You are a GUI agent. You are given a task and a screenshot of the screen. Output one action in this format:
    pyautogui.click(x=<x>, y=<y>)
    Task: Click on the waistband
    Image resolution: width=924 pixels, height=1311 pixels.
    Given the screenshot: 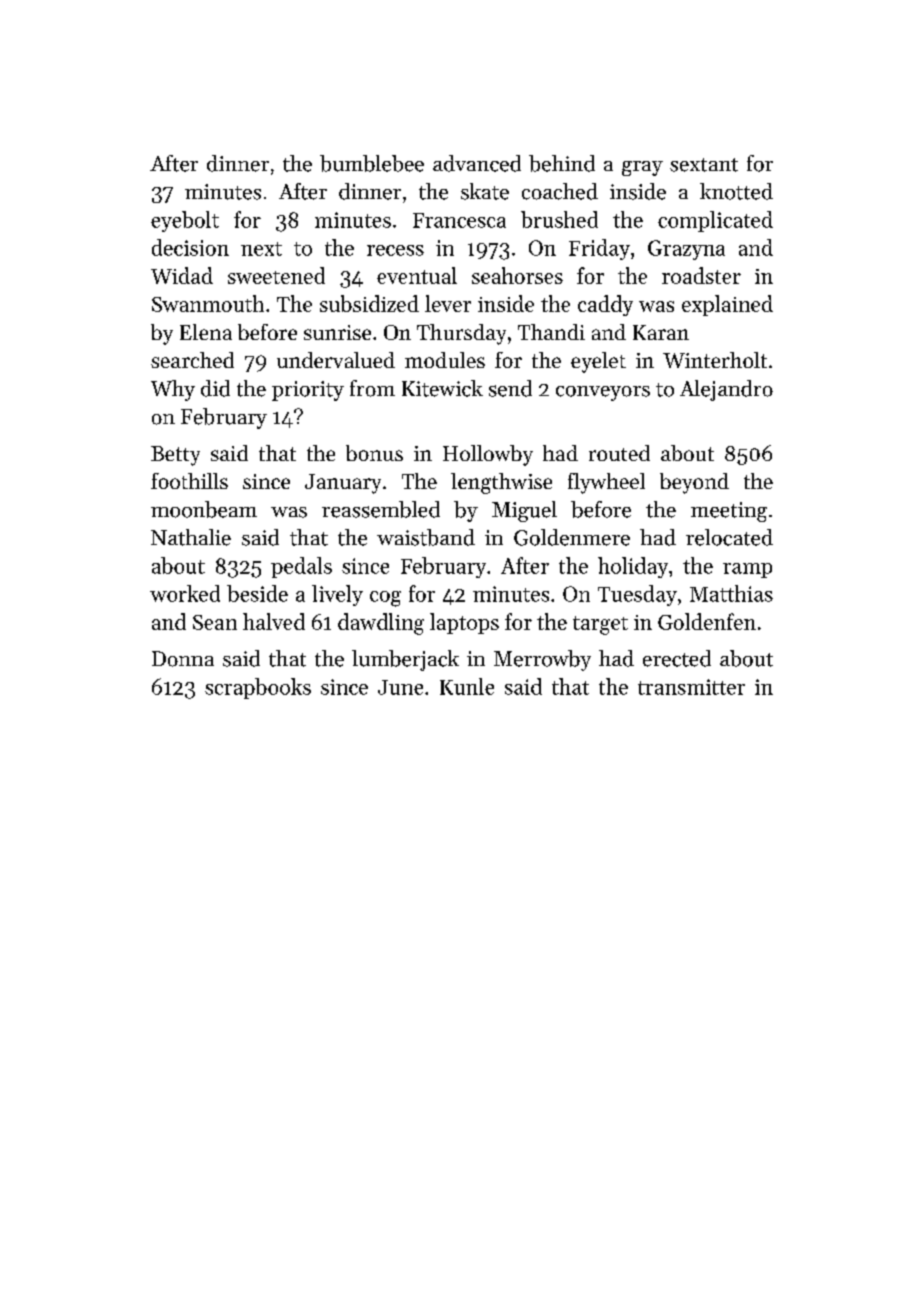 What is the action you would take?
    pyautogui.click(x=426, y=537)
